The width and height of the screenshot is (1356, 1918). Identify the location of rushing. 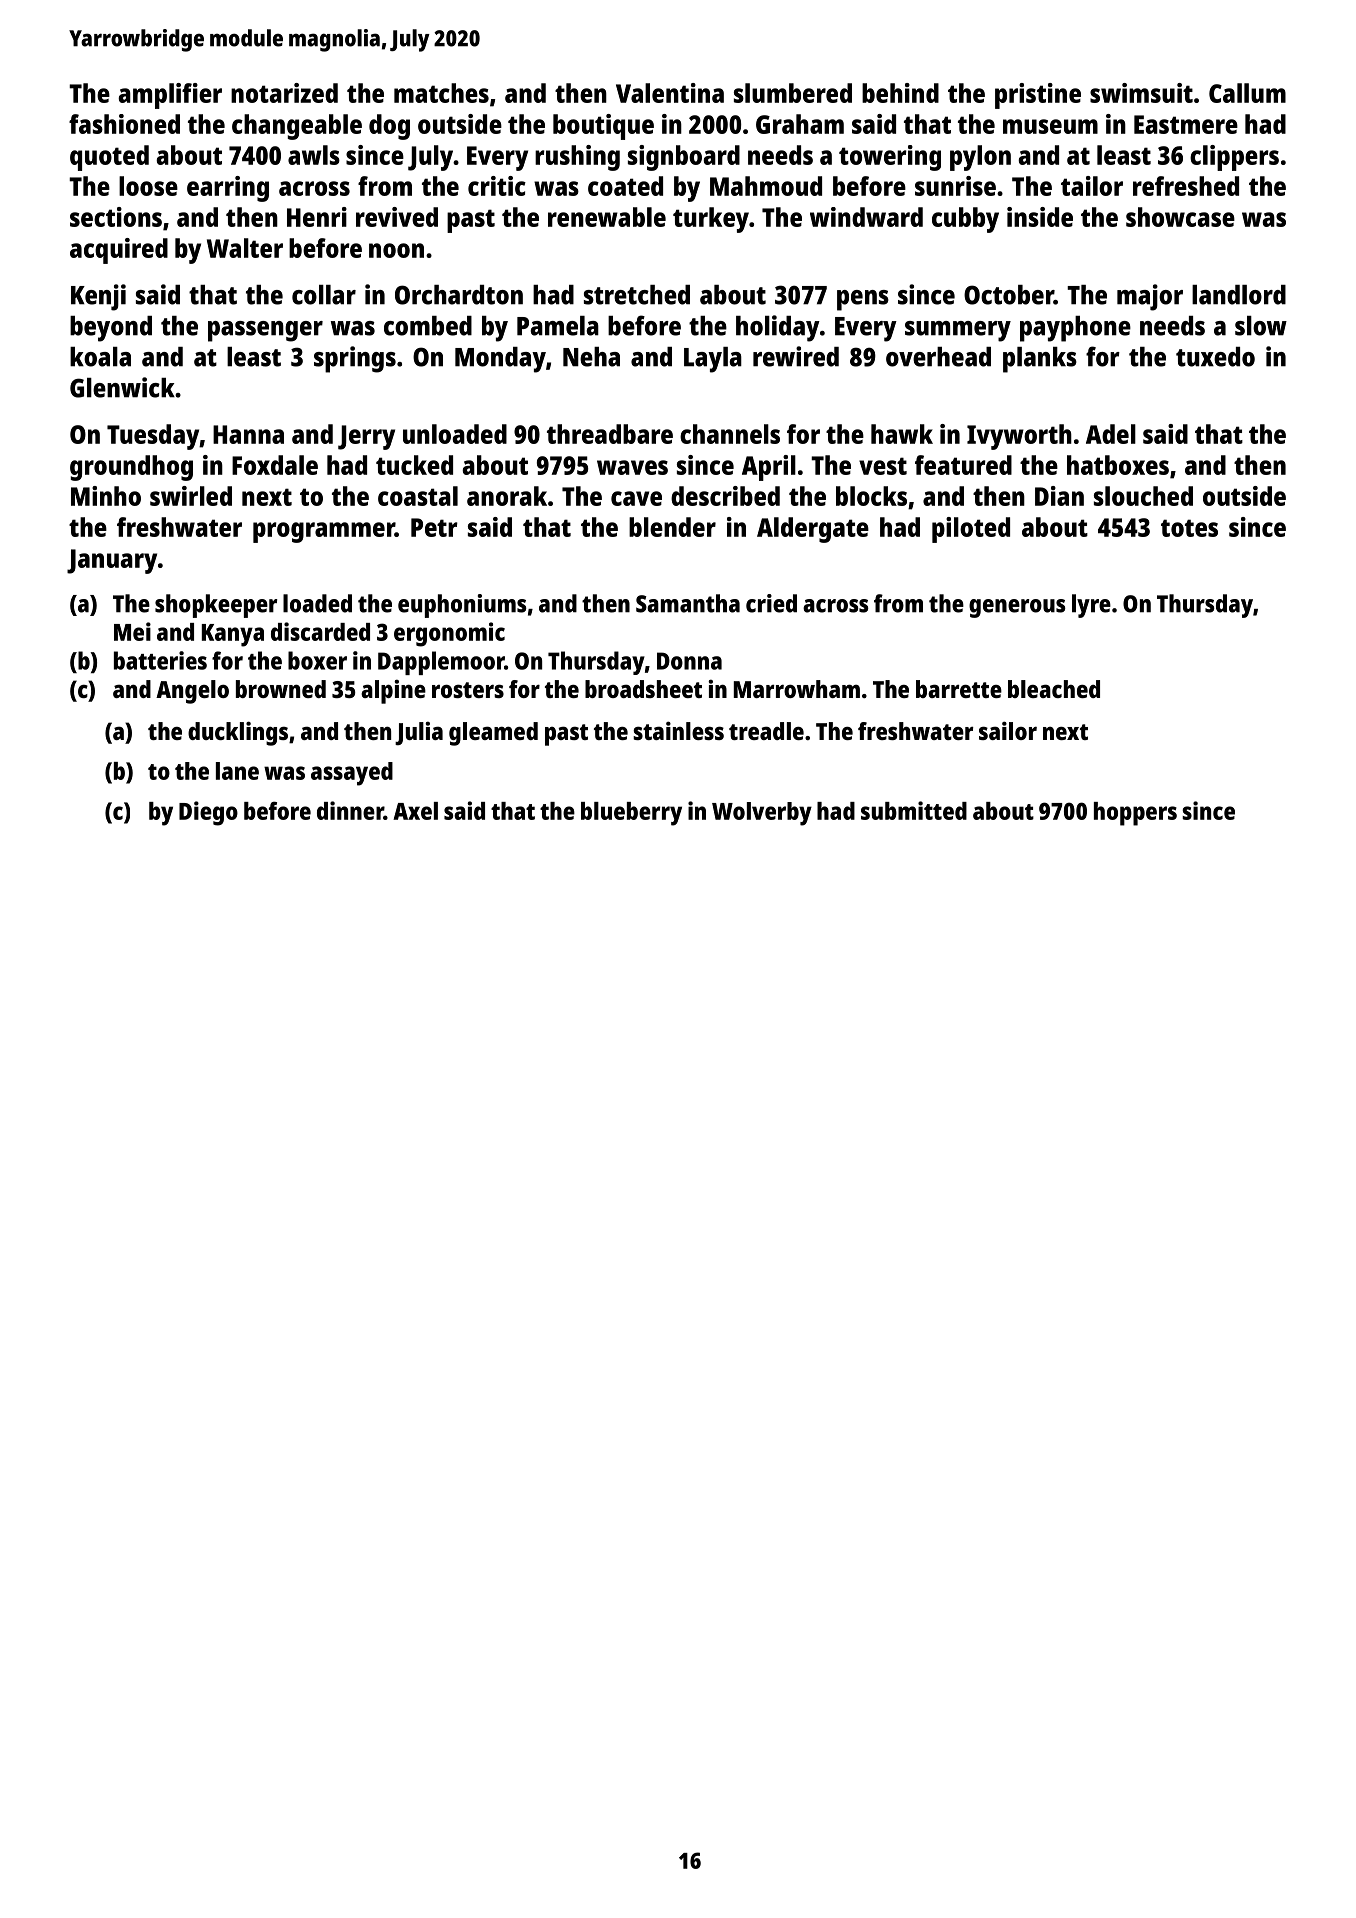
(577, 158).
